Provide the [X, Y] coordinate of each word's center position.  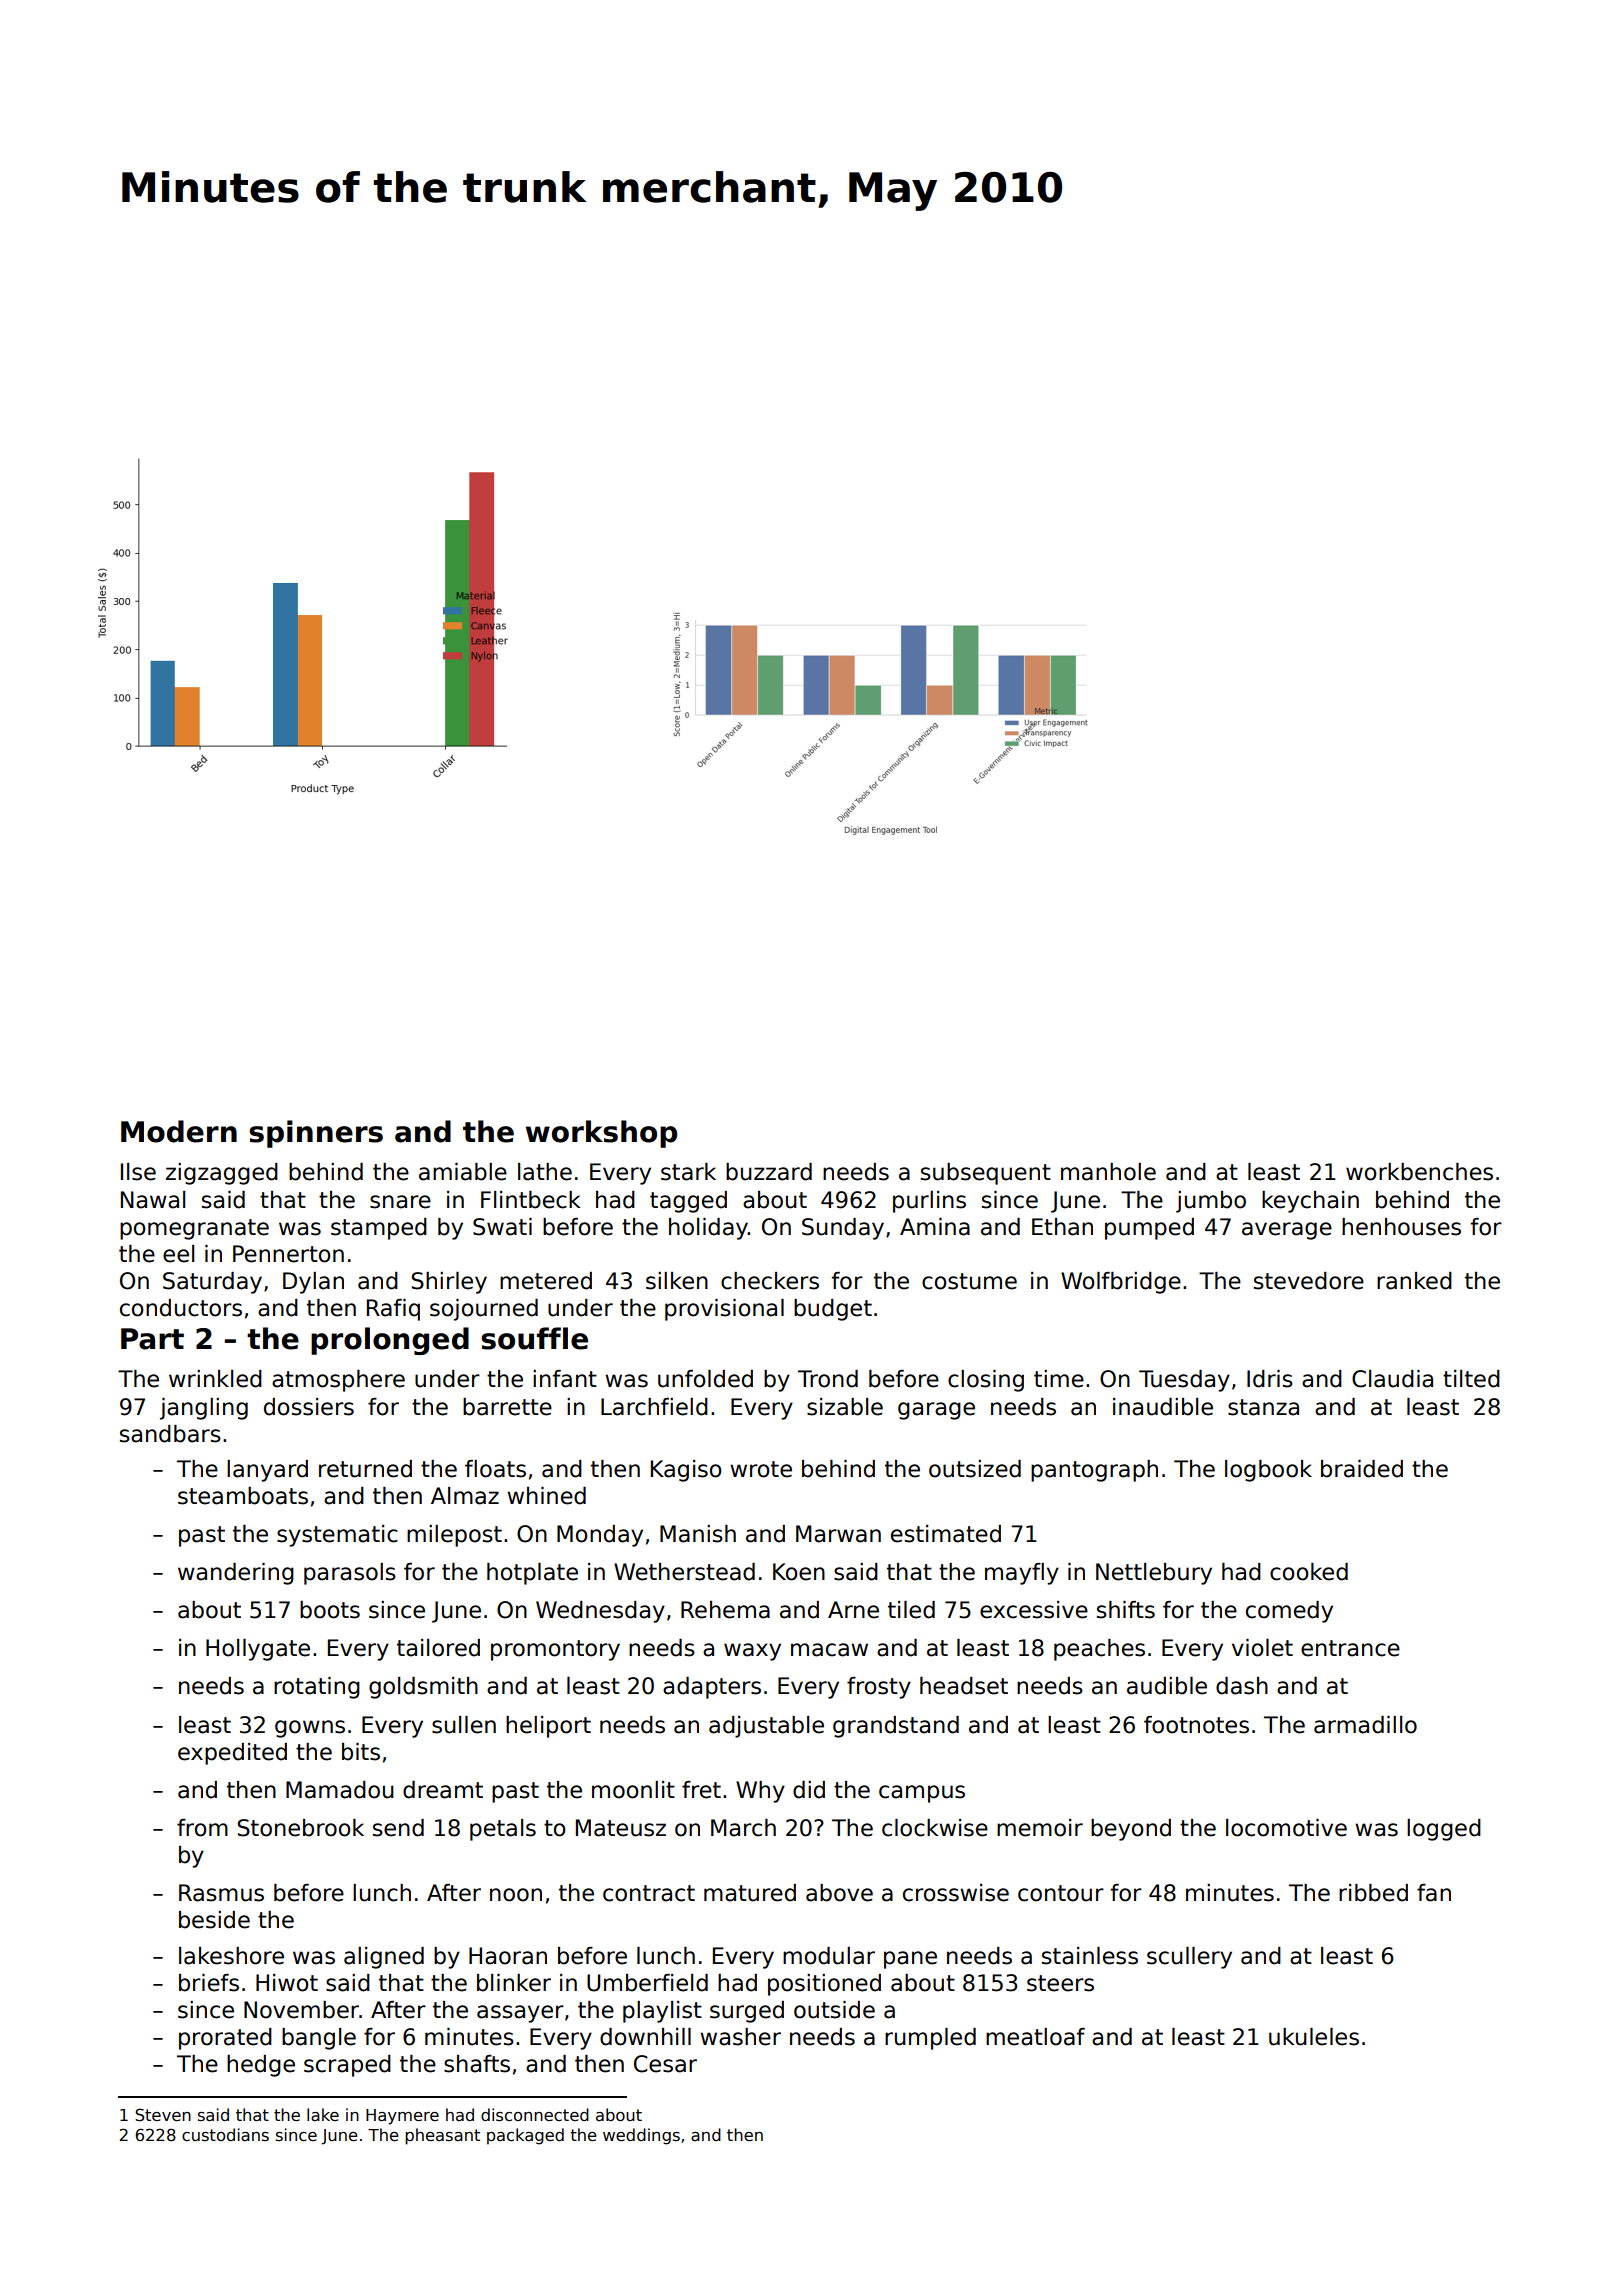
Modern [179, 1131]
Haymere [402, 2117]
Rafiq [393, 1310]
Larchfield [654, 1407]
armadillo [1365, 1725]
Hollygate [258, 1650]
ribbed [1373, 1893]
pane [910, 1960]
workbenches [1419, 1172]
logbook [1268, 1471]
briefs [209, 1983]
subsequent [986, 1174]
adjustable [766, 1727]
